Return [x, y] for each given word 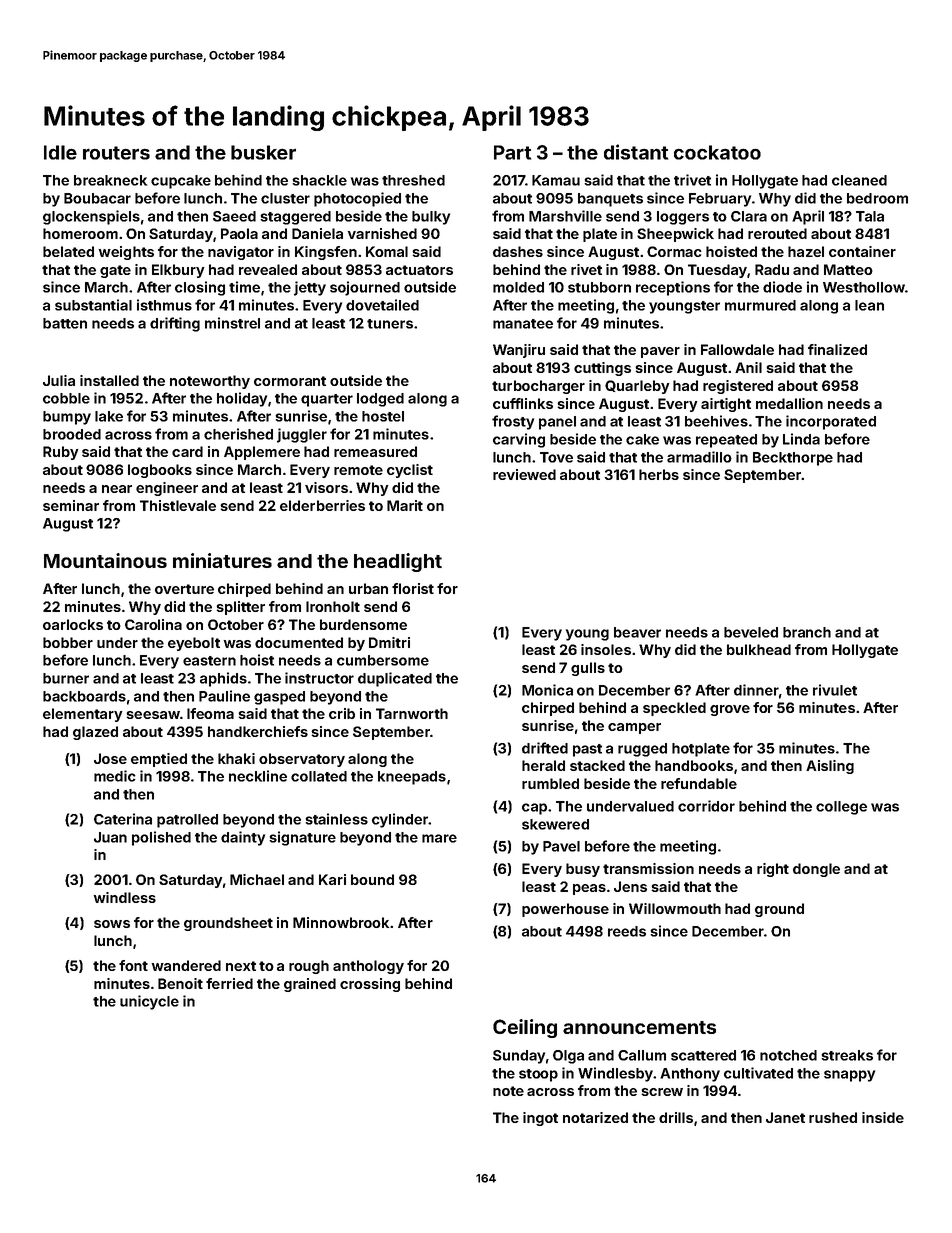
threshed [413, 180]
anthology [368, 967]
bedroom [877, 198]
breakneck [110, 180]
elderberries [322, 505]
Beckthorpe [793, 459]
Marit [405, 505]
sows [112, 924]
